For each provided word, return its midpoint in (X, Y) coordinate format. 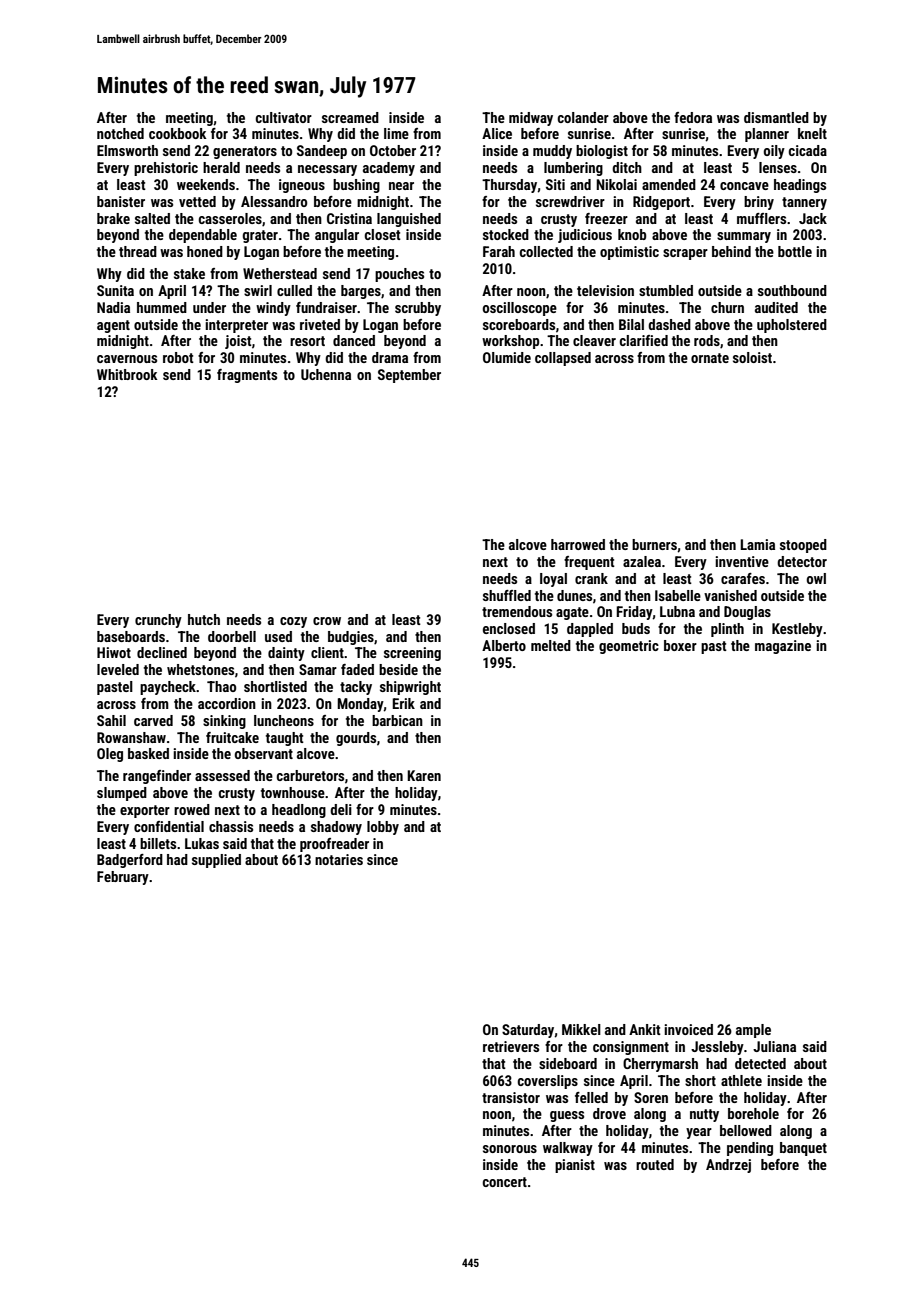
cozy (293, 622)
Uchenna (326, 374)
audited (776, 307)
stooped (803, 546)
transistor (511, 1097)
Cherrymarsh (660, 1065)
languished (409, 220)
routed (655, 1164)
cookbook (178, 133)
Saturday (528, 1031)
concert (505, 1182)
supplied (216, 861)
